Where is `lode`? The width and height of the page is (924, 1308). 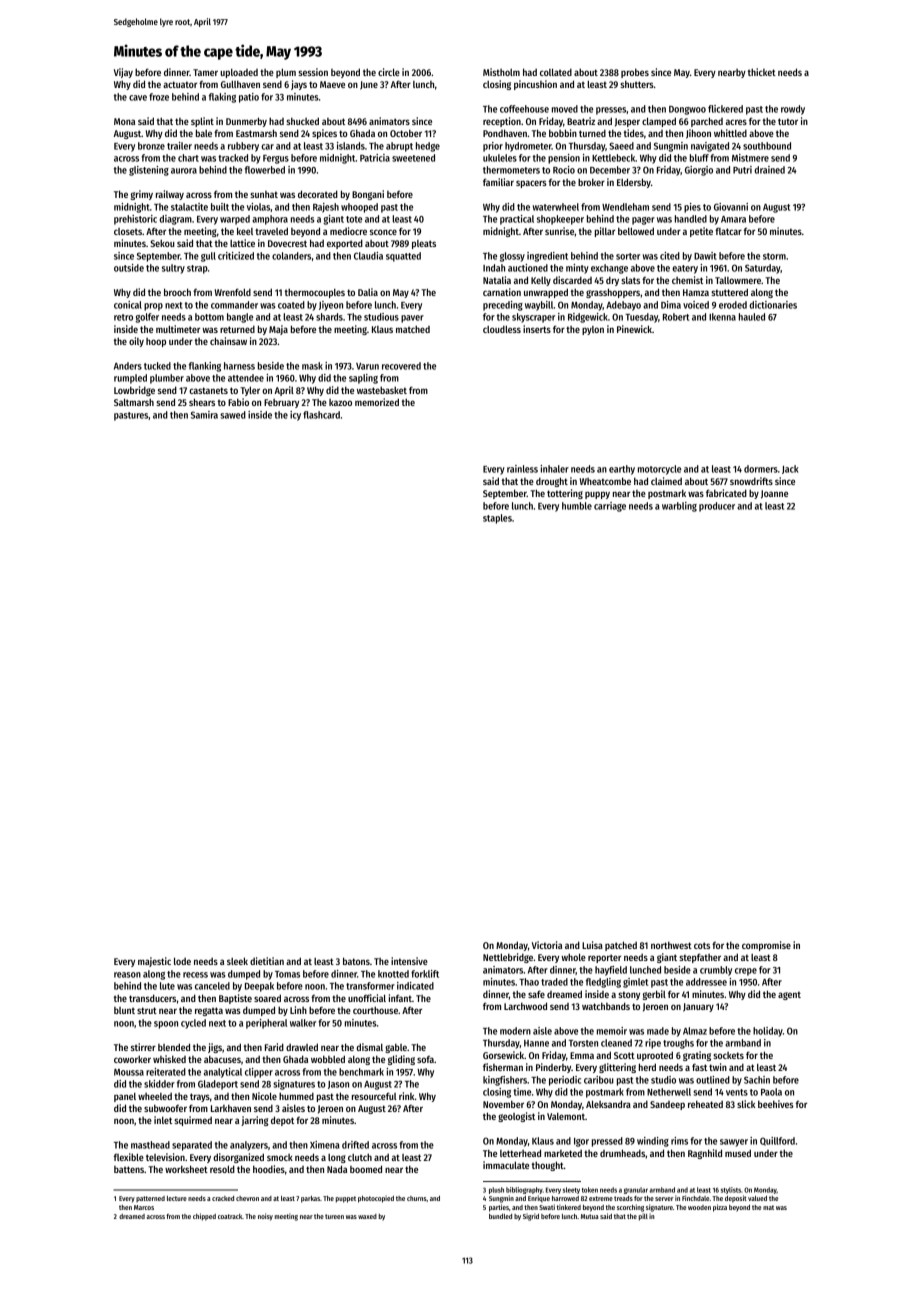 lode is located at coordinates (182, 961).
